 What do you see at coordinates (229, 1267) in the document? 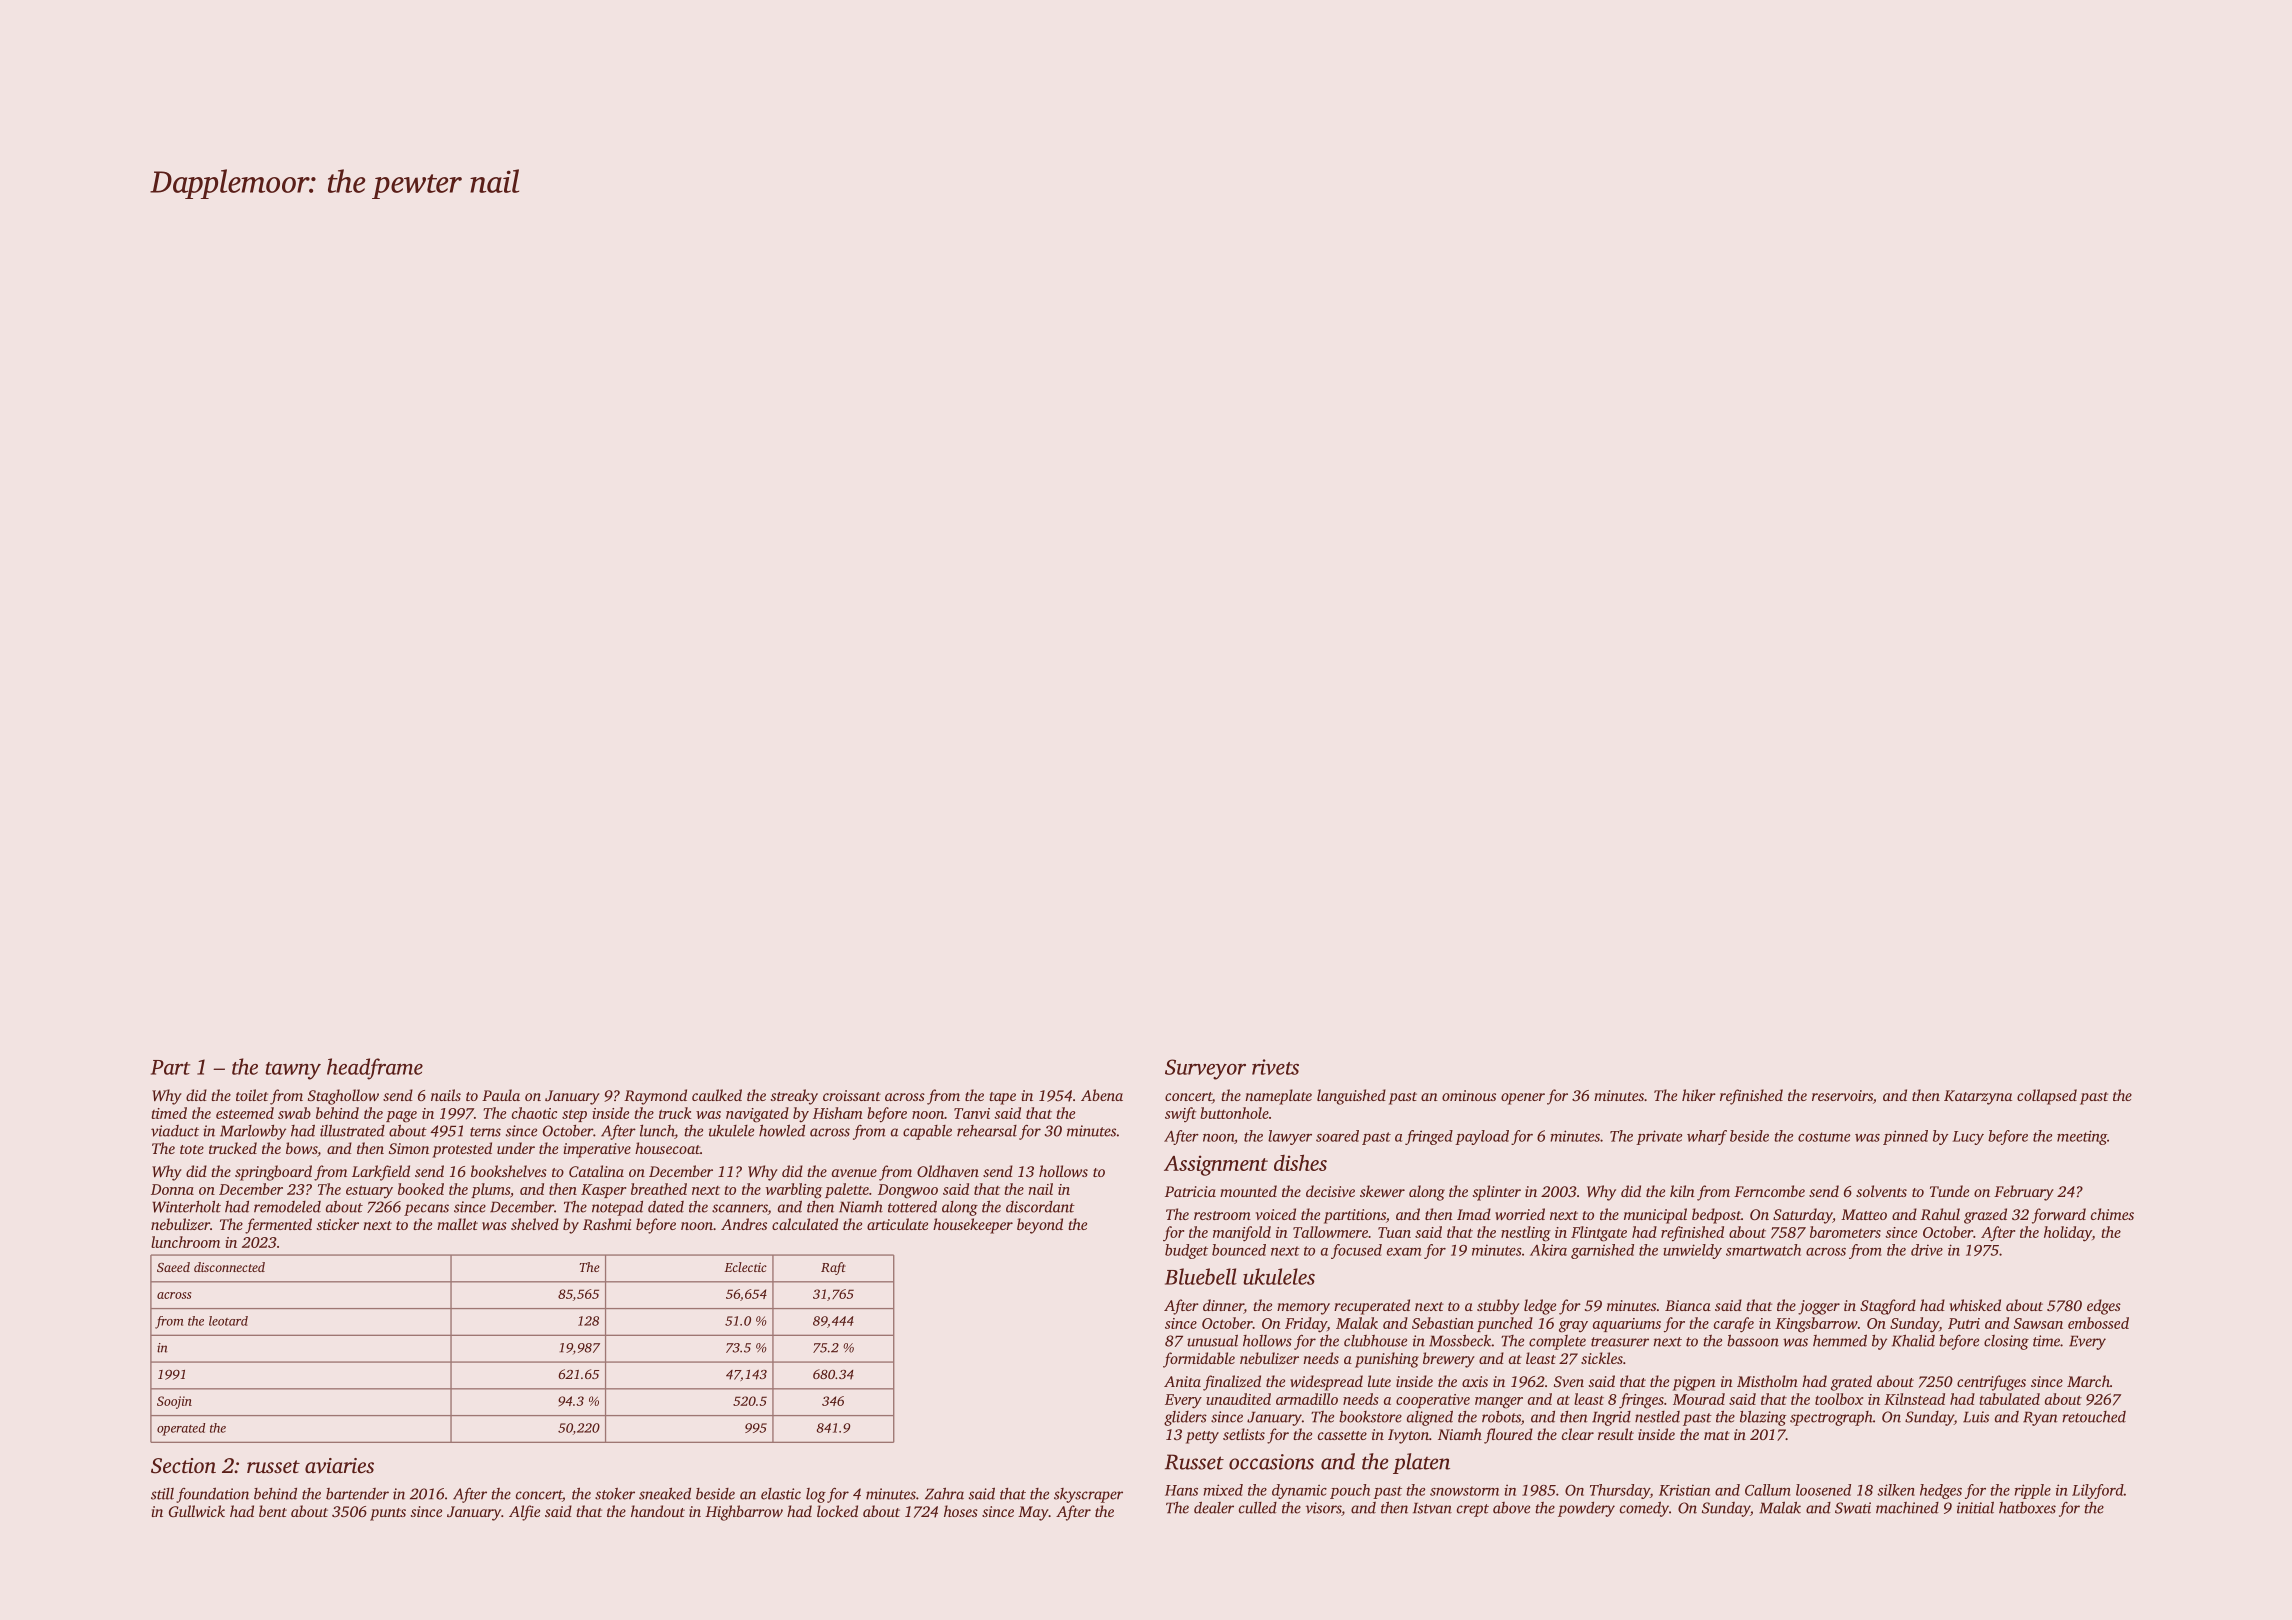
I see `disconnected` at bounding box center [229, 1267].
